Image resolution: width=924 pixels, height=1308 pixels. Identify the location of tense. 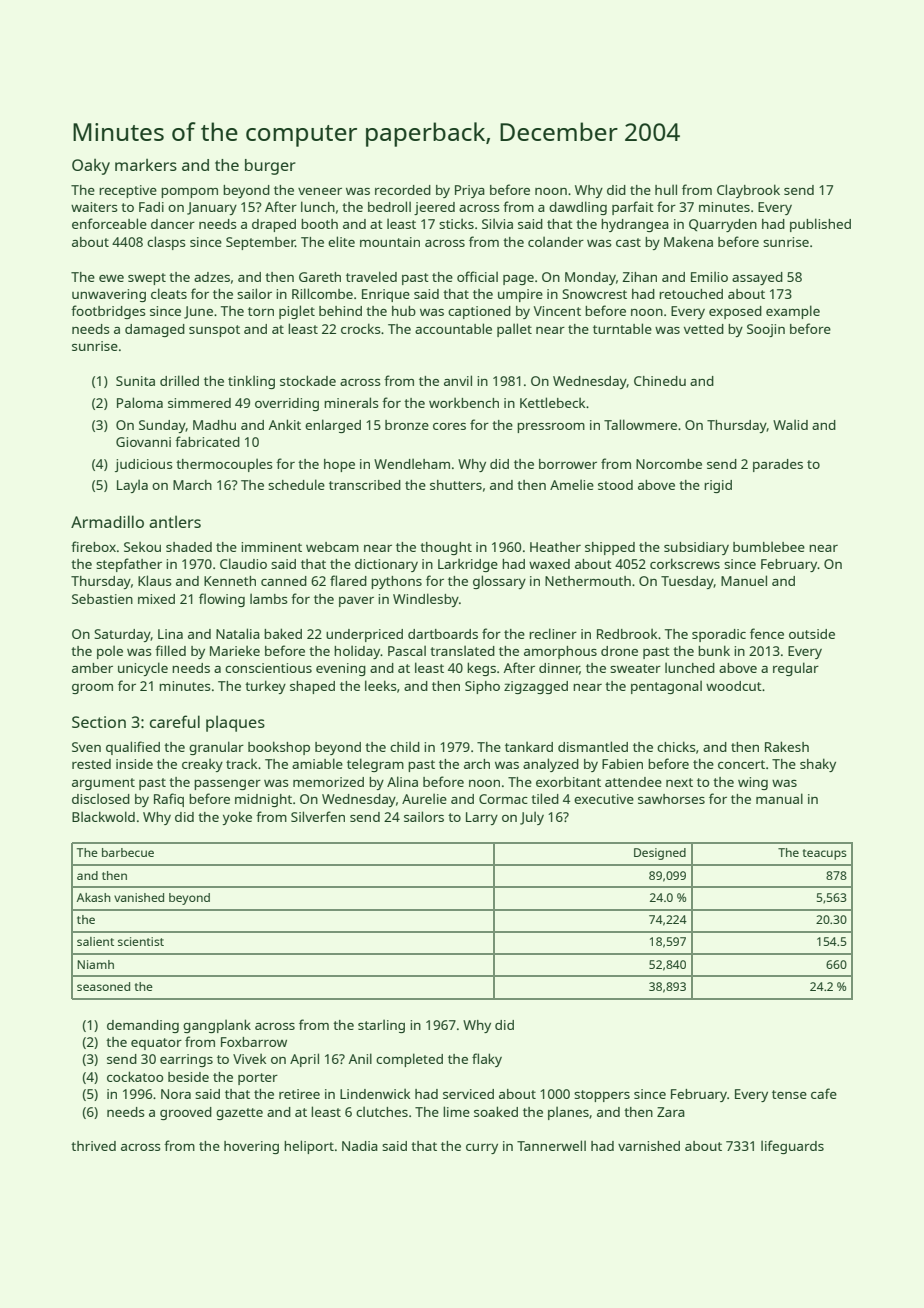
(789, 1094).
